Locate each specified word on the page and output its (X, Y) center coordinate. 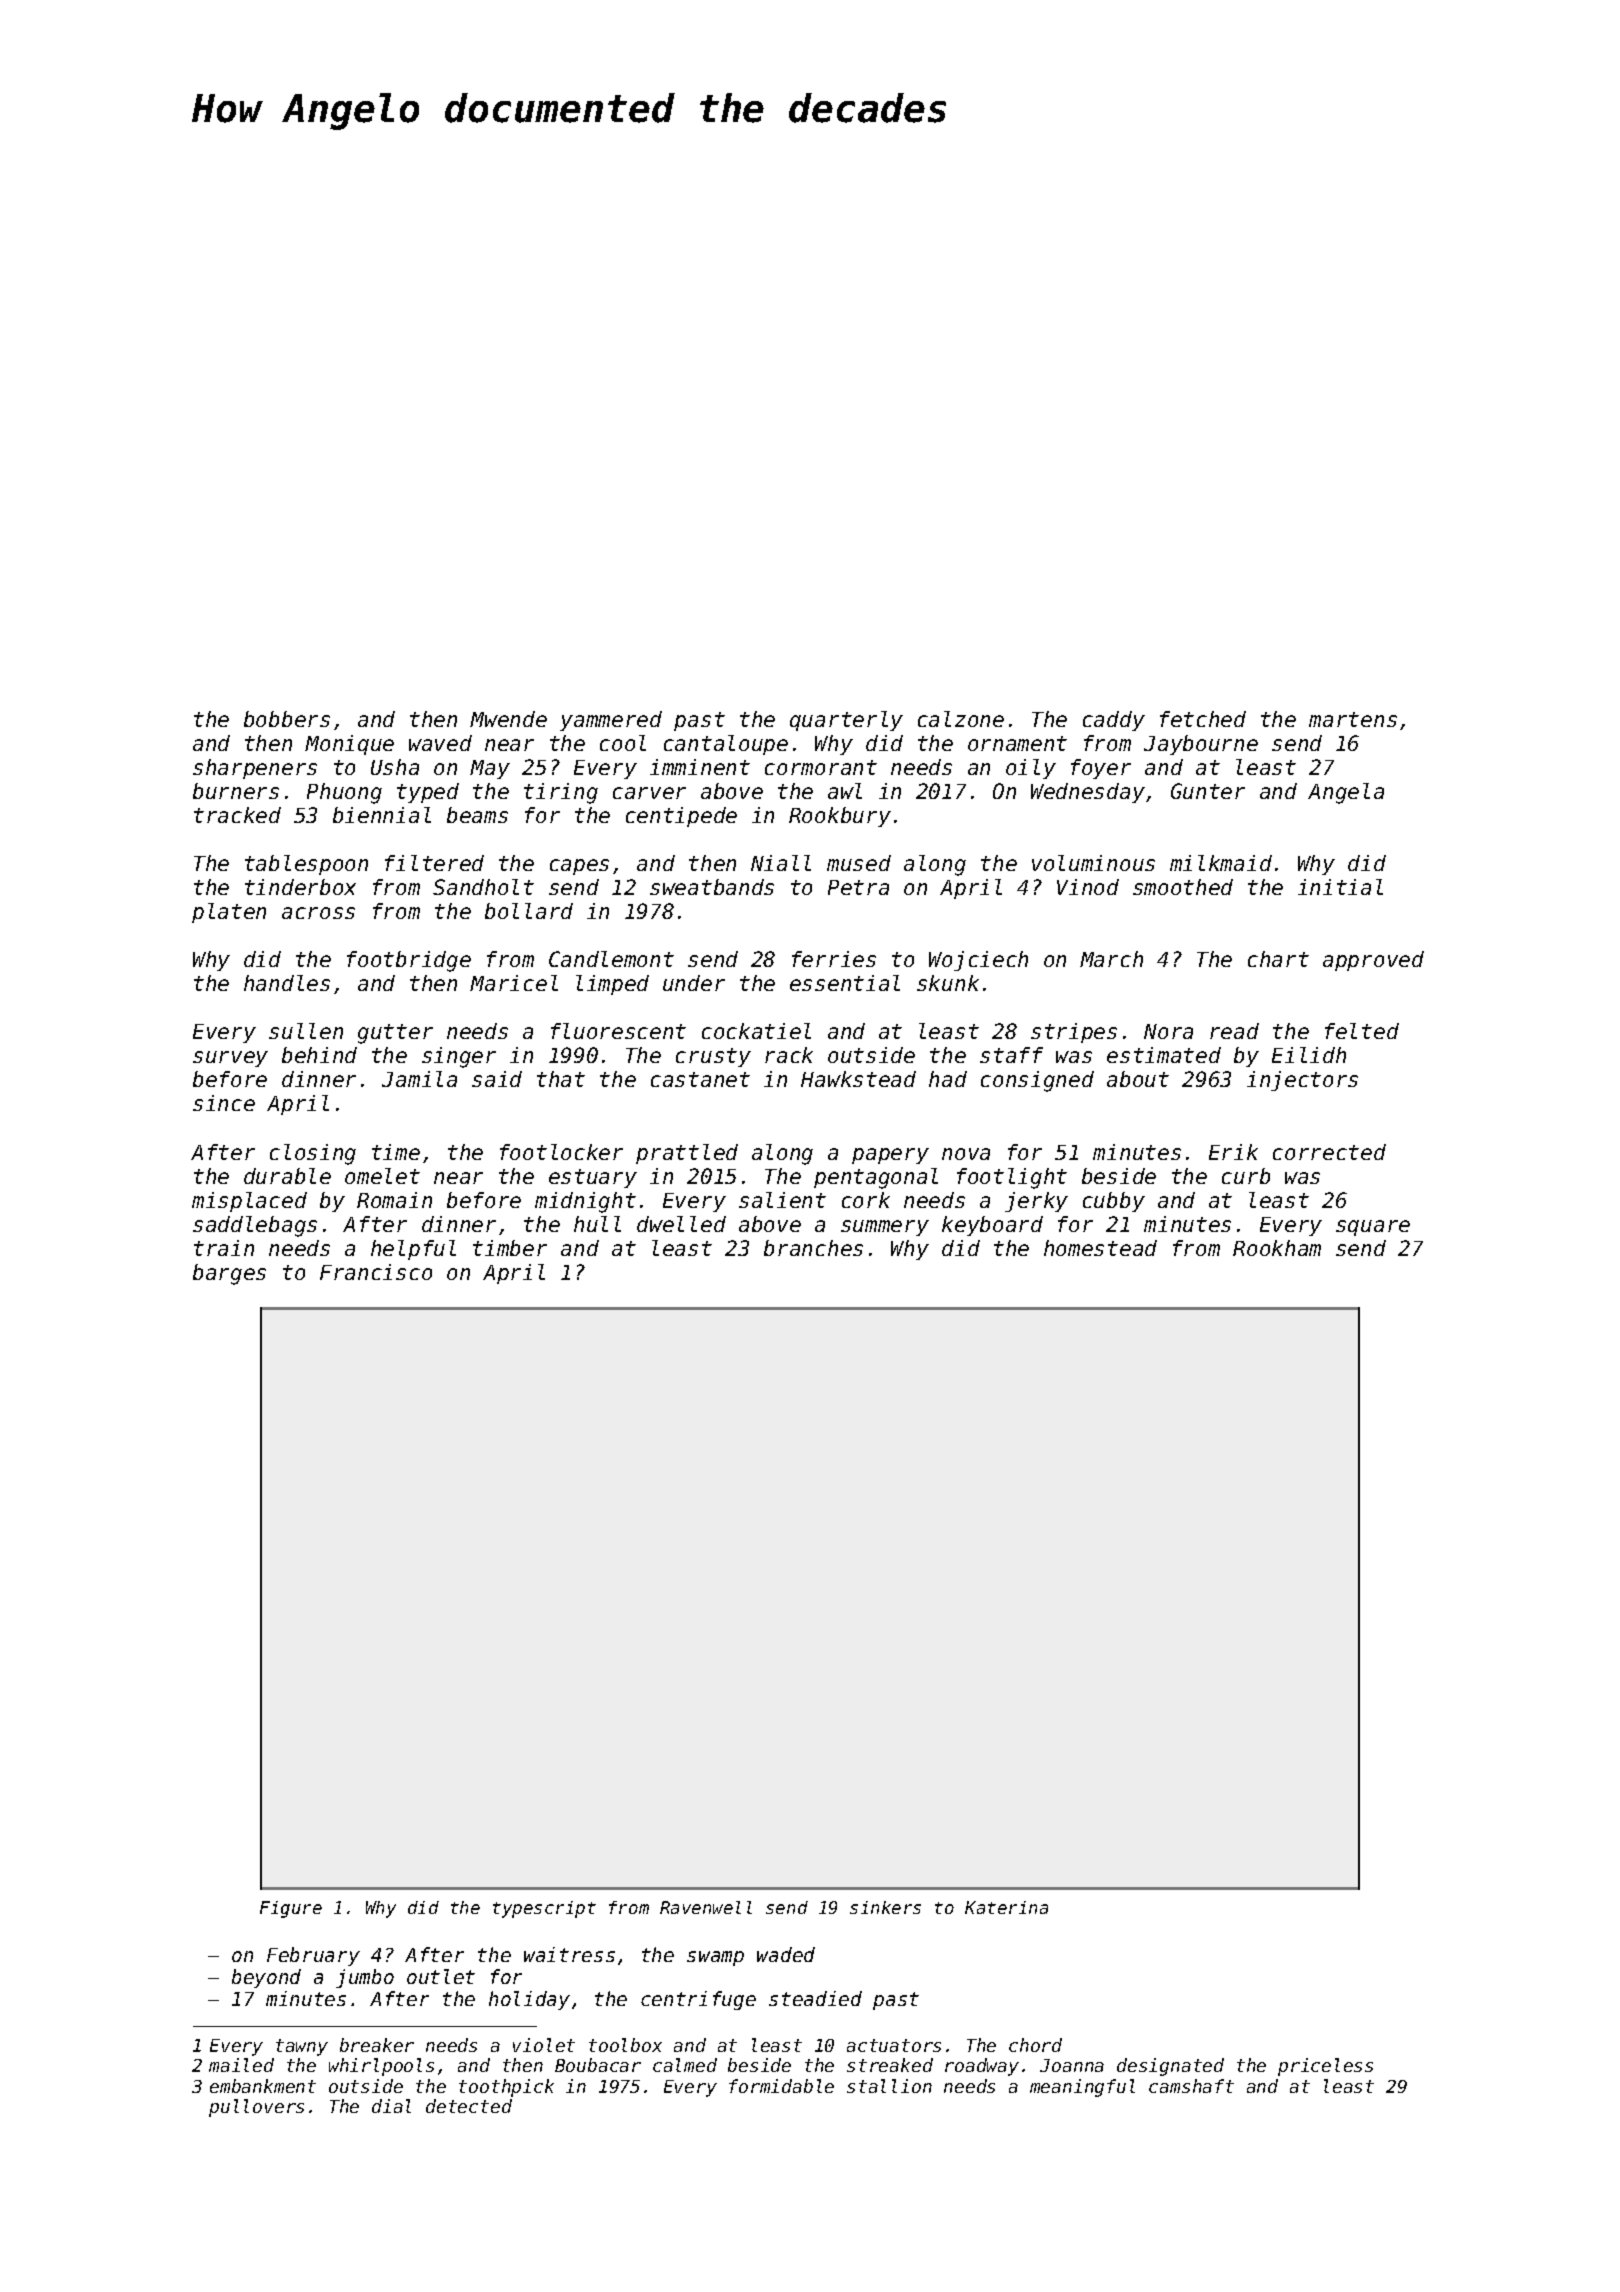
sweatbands (712, 887)
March (1111, 959)
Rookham (1277, 1248)
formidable (781, 2086)
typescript (544, 1909)
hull (597, 1224)
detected (469, 2106)
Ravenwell (706, 1907)
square (1373, 1228)
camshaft (1191, 2086)
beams (477, 815)
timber (510, 1248)
